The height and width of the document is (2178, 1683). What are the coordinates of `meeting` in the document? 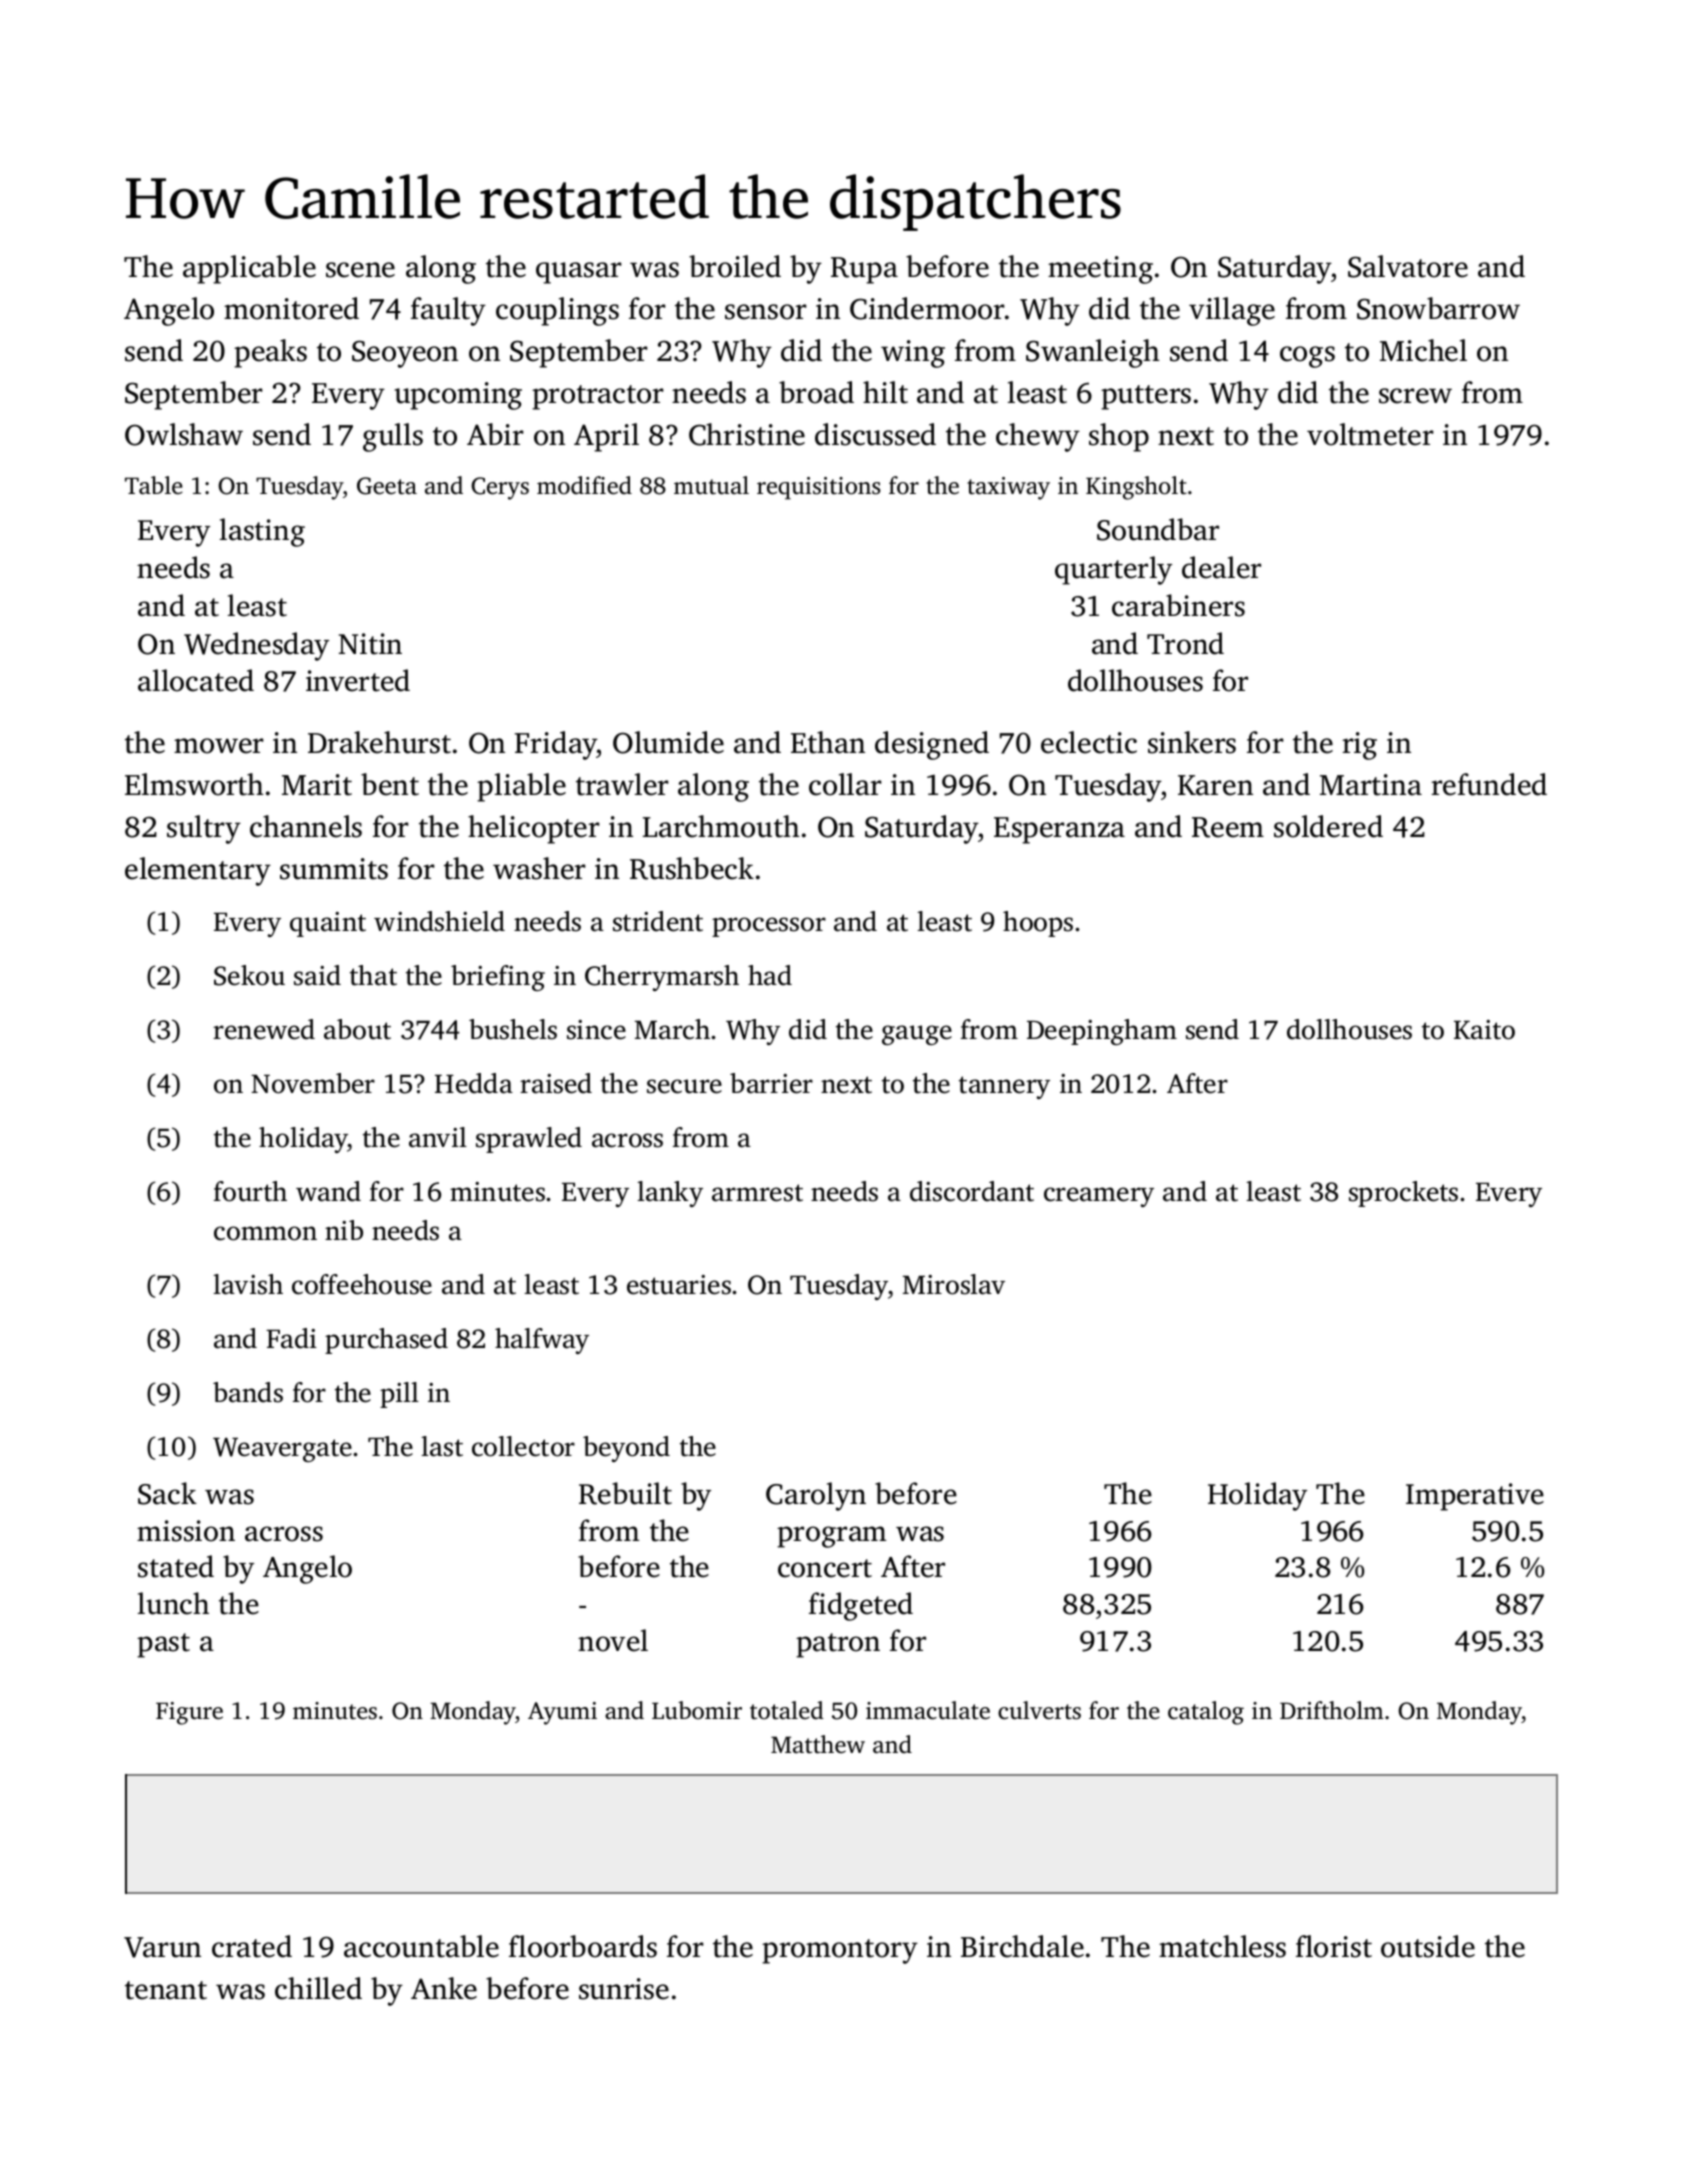 It's located at (1100, 270).
